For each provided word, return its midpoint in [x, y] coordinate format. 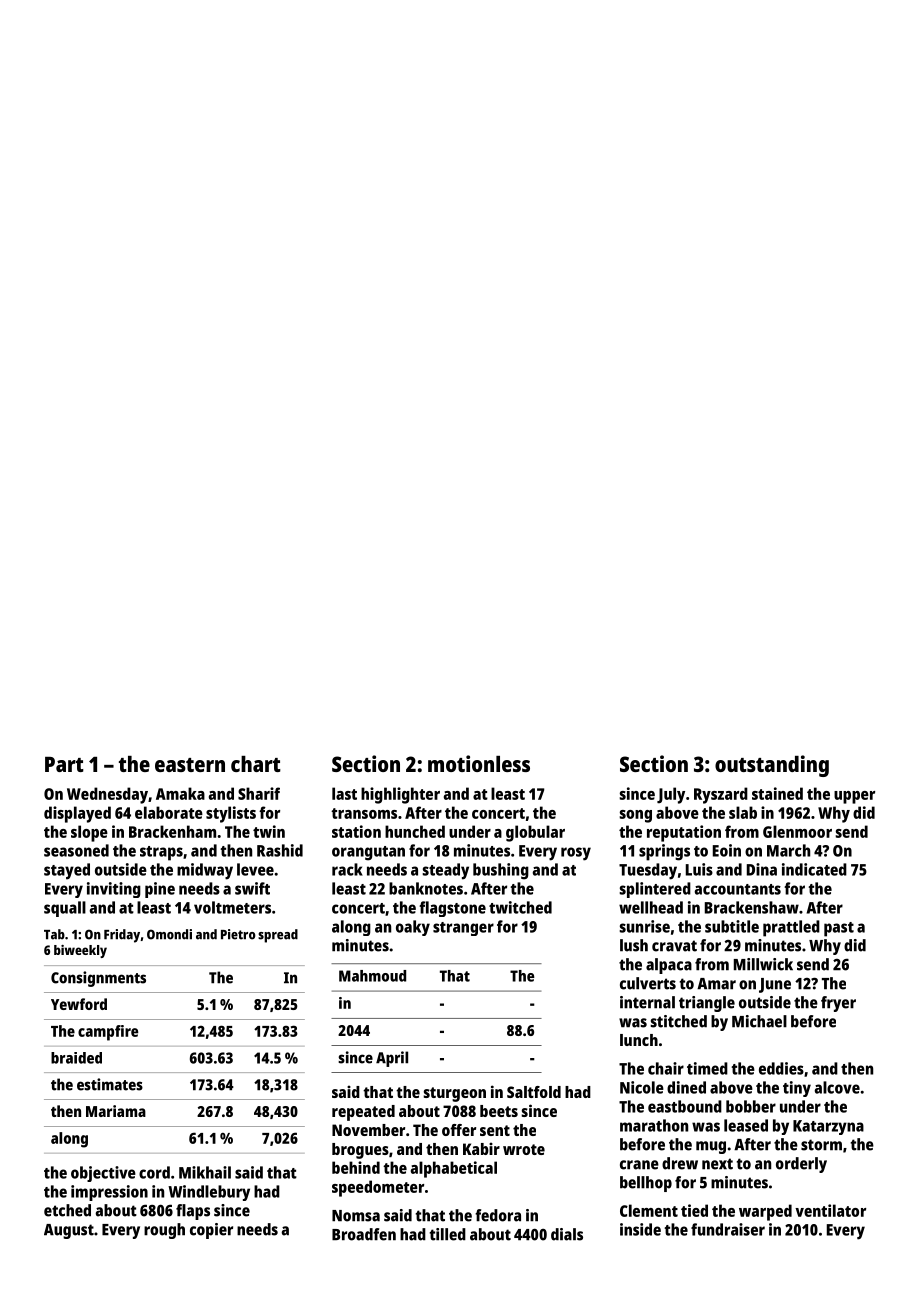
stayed [67, 871]
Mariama [116, 1111]
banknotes [426, 888]
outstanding [772, 766]
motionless [479, 763]
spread [278, 936]
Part [64, 764]
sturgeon [454, 1094]
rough [164, 1231]
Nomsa [356, 1216]
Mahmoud [372, 976]
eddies [781, 1068]
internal [647, 1002]
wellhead [651, 907]
